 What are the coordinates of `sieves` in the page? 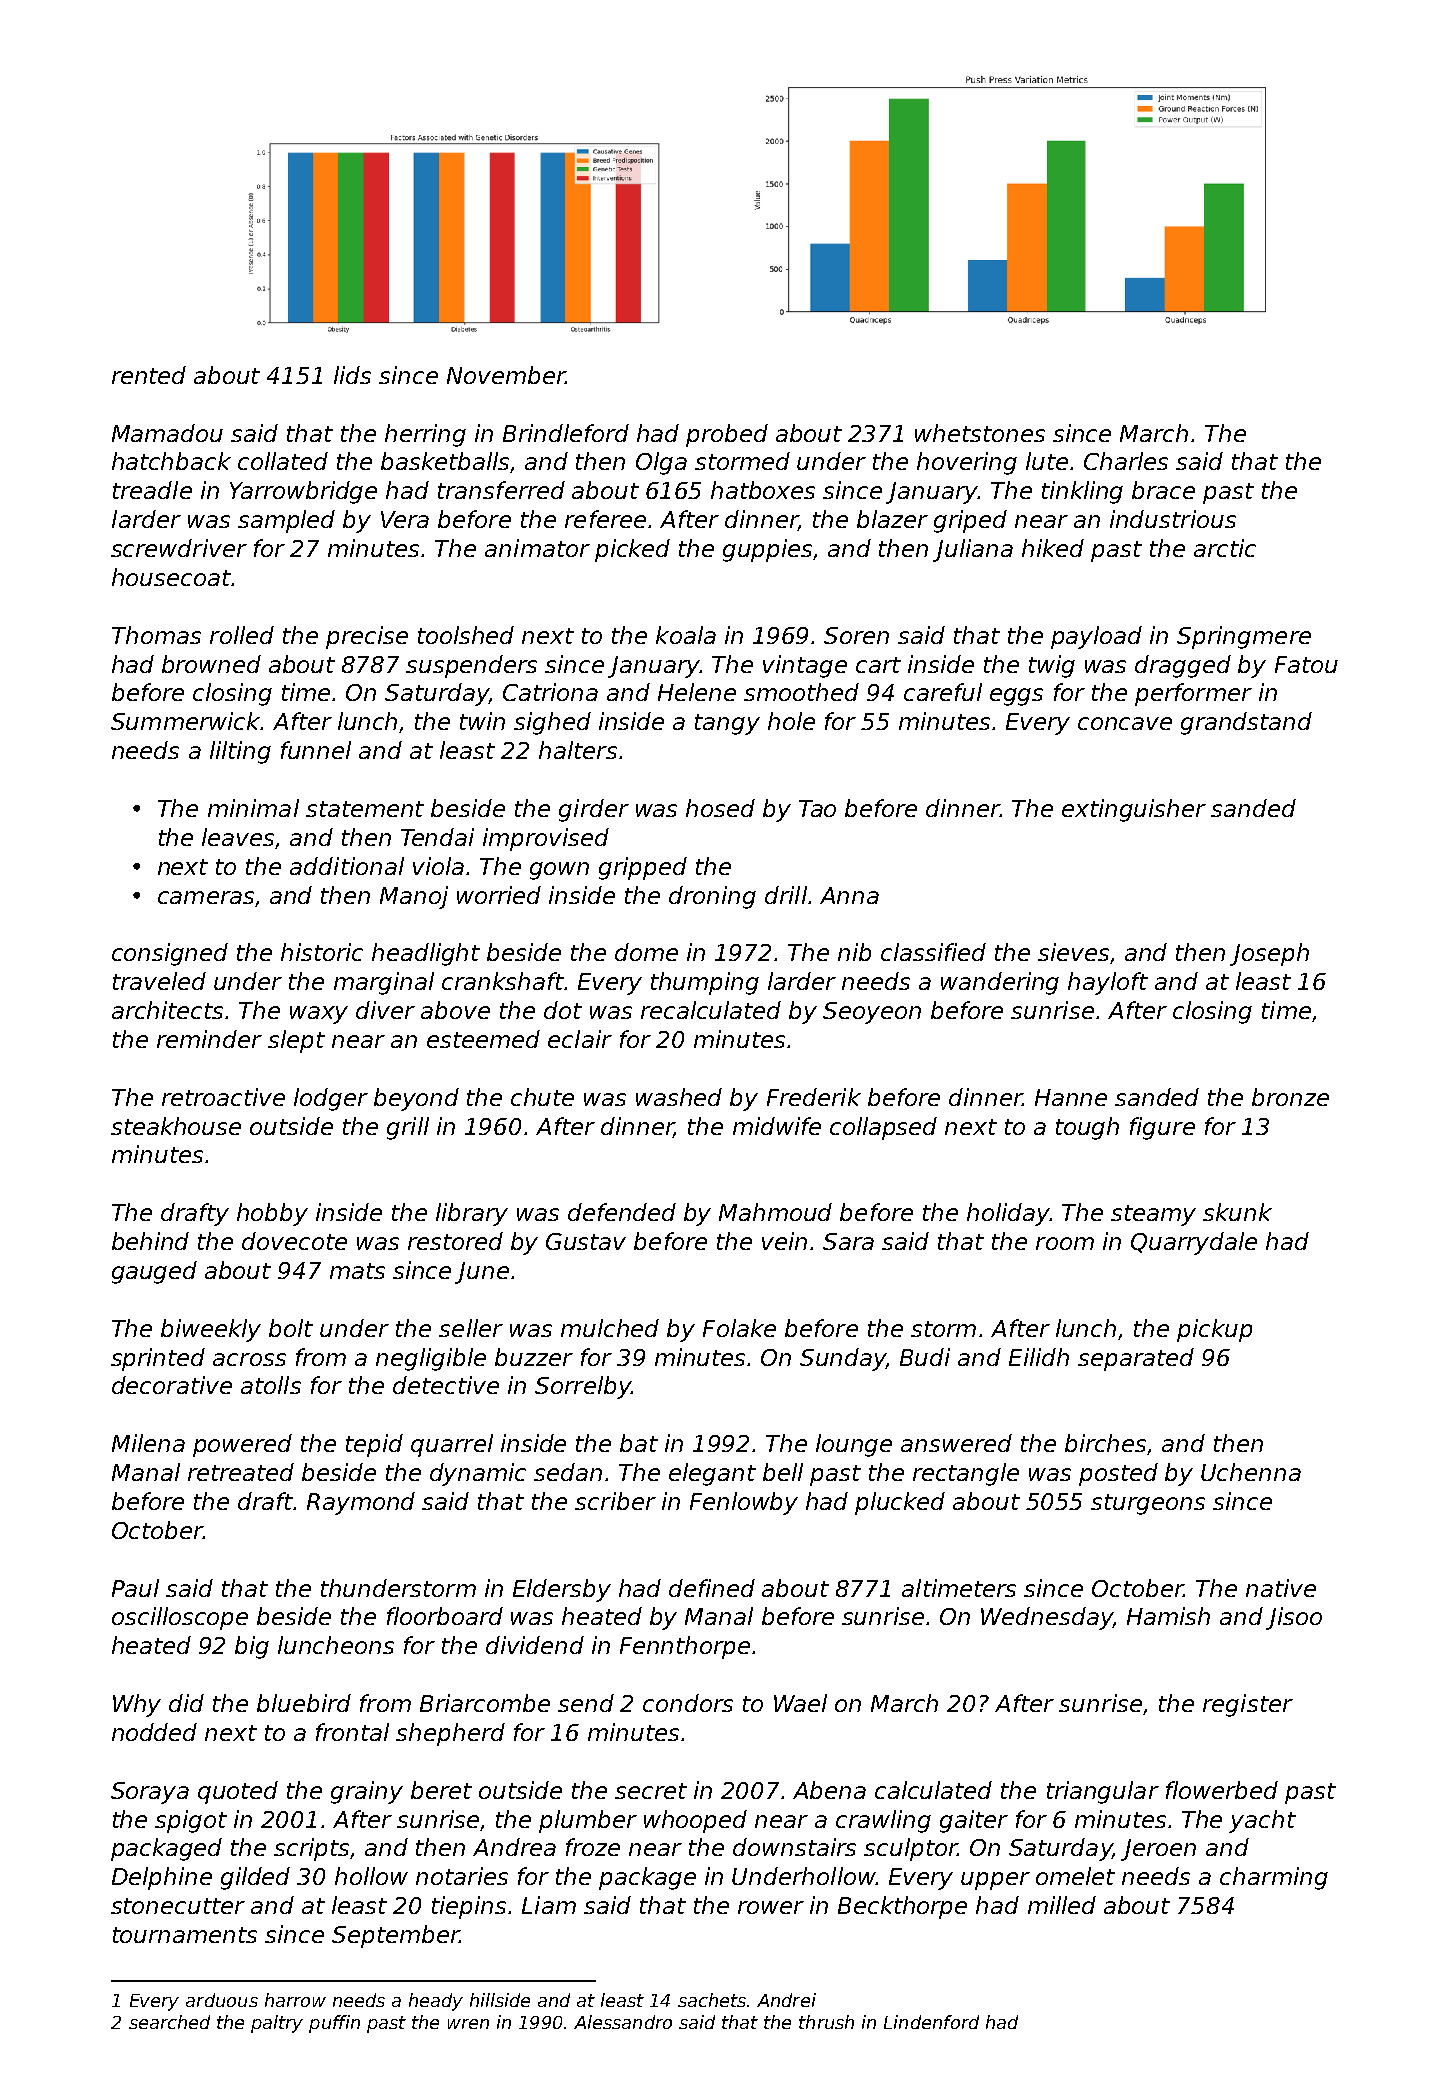 It's located at (1073, 952).
